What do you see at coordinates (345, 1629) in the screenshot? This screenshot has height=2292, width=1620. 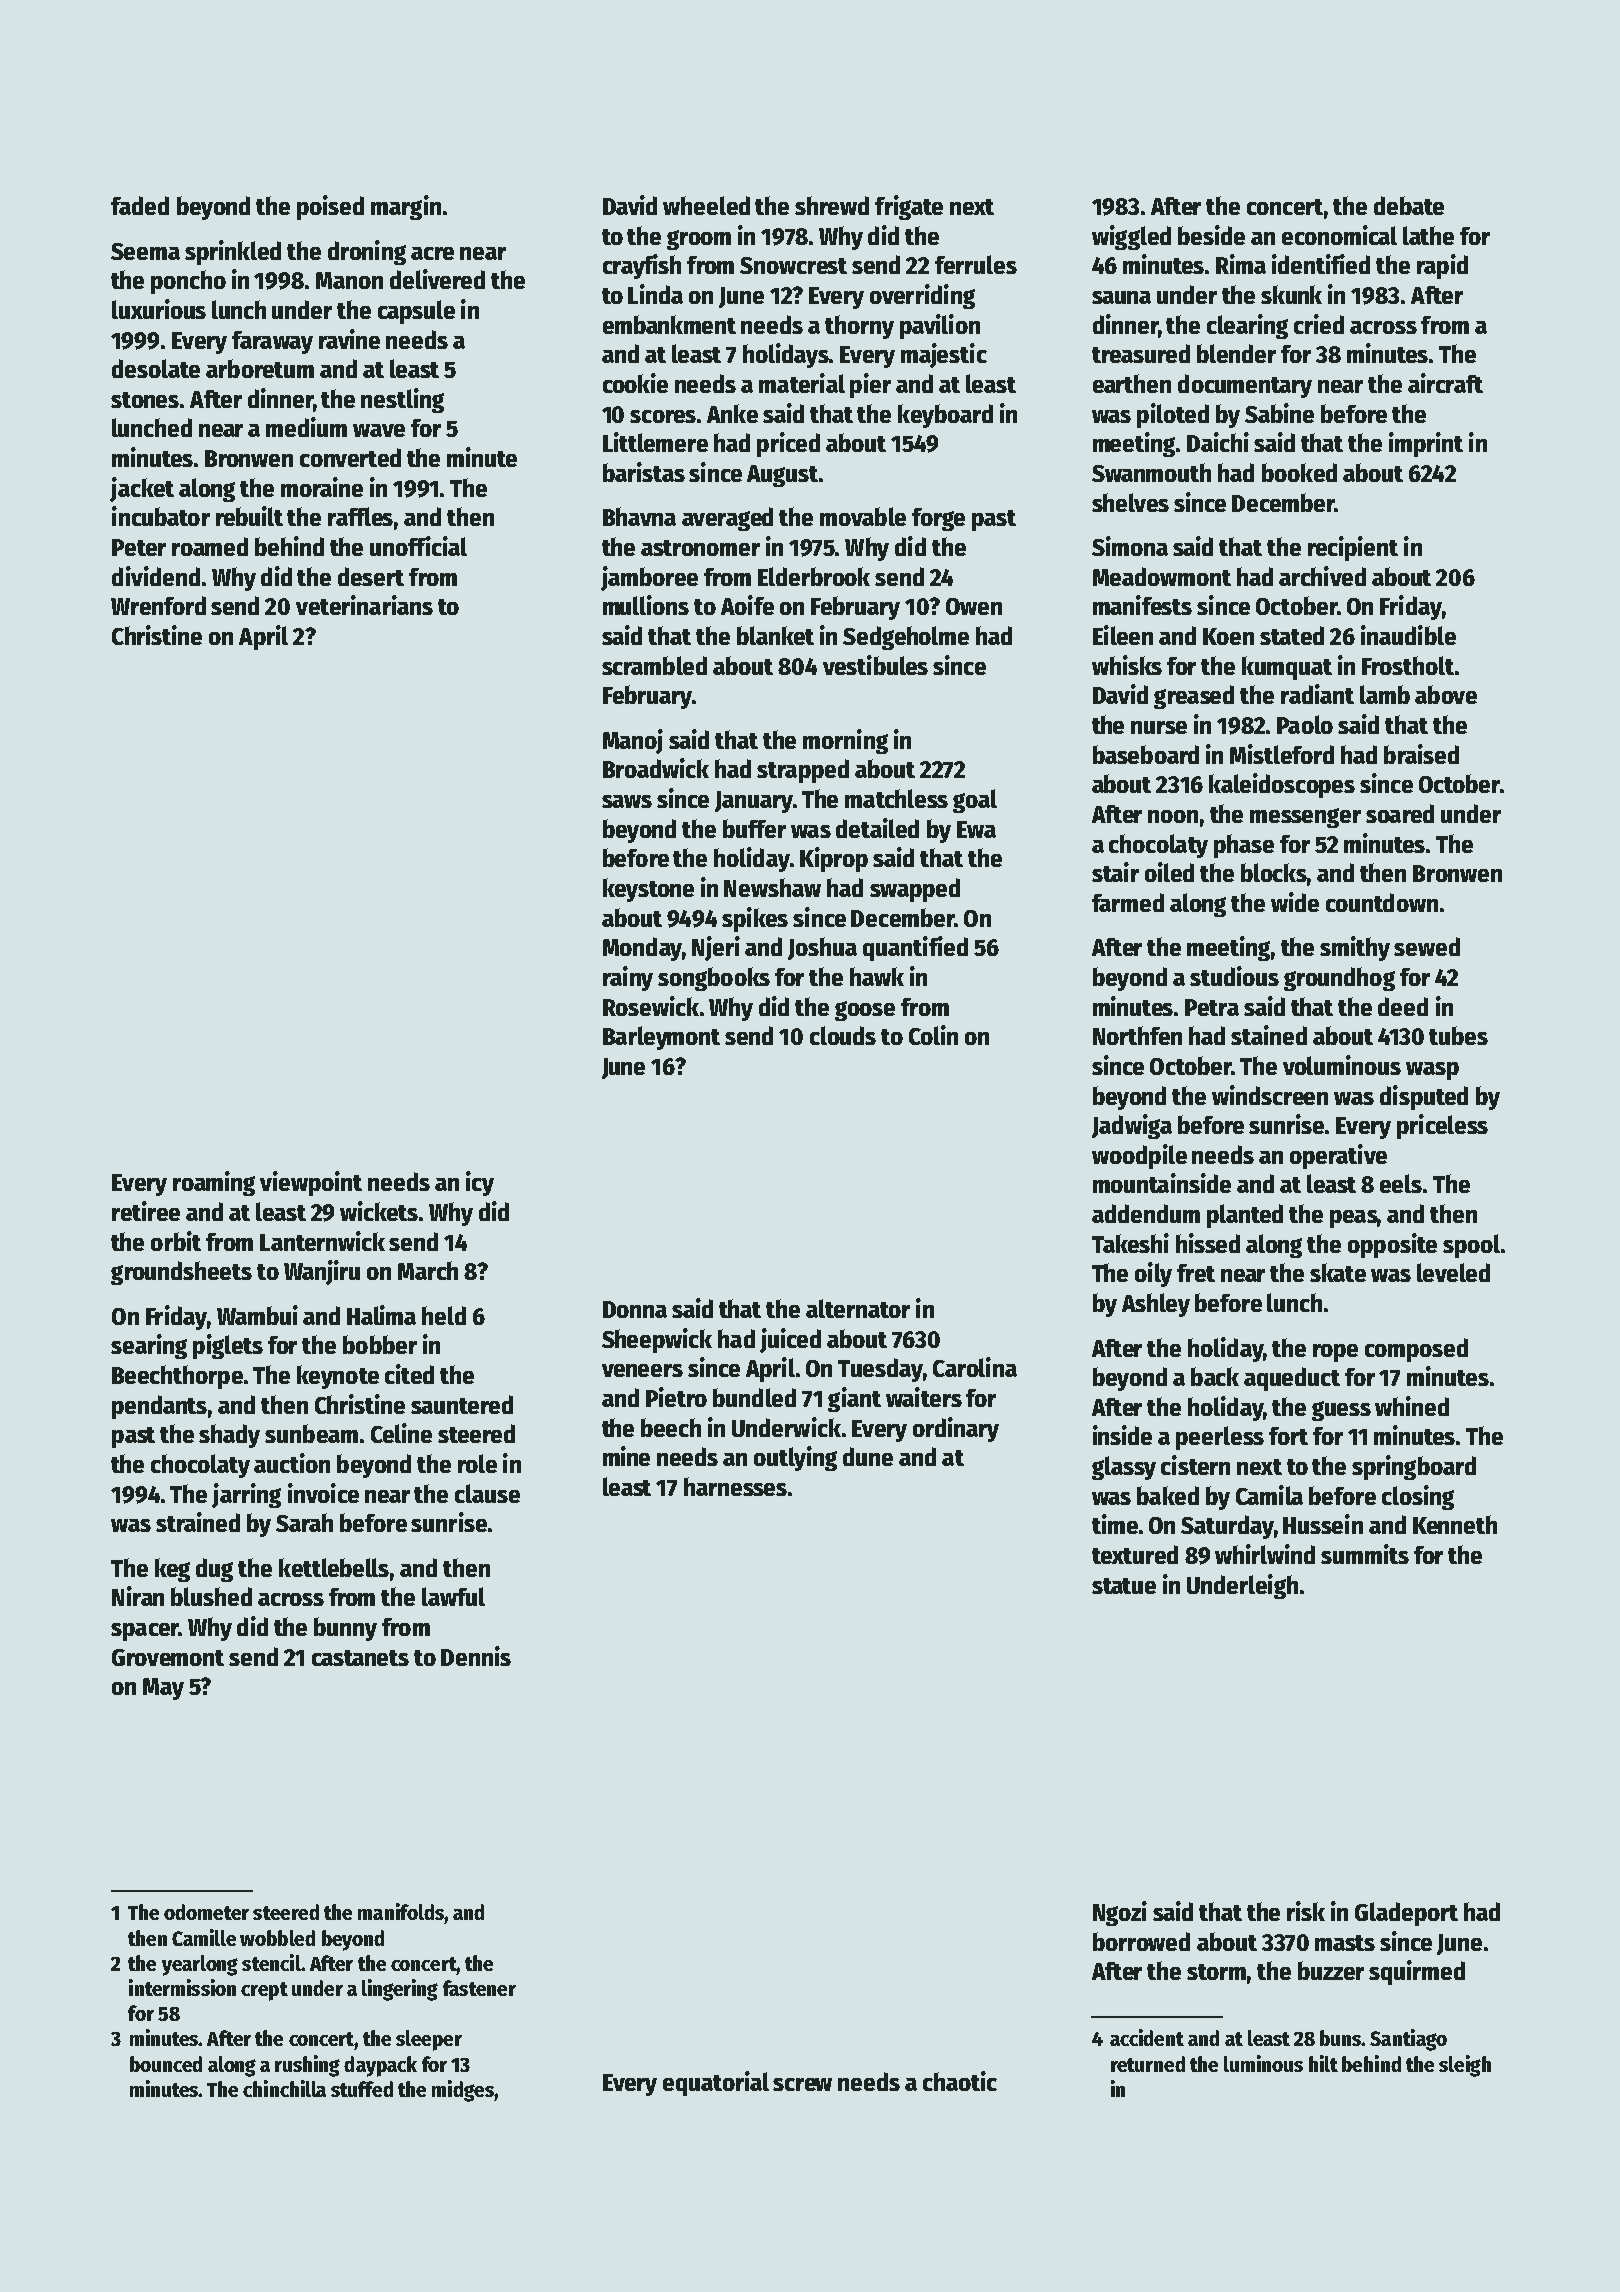 I see `bunny` at bounding box center [345, 1629].
